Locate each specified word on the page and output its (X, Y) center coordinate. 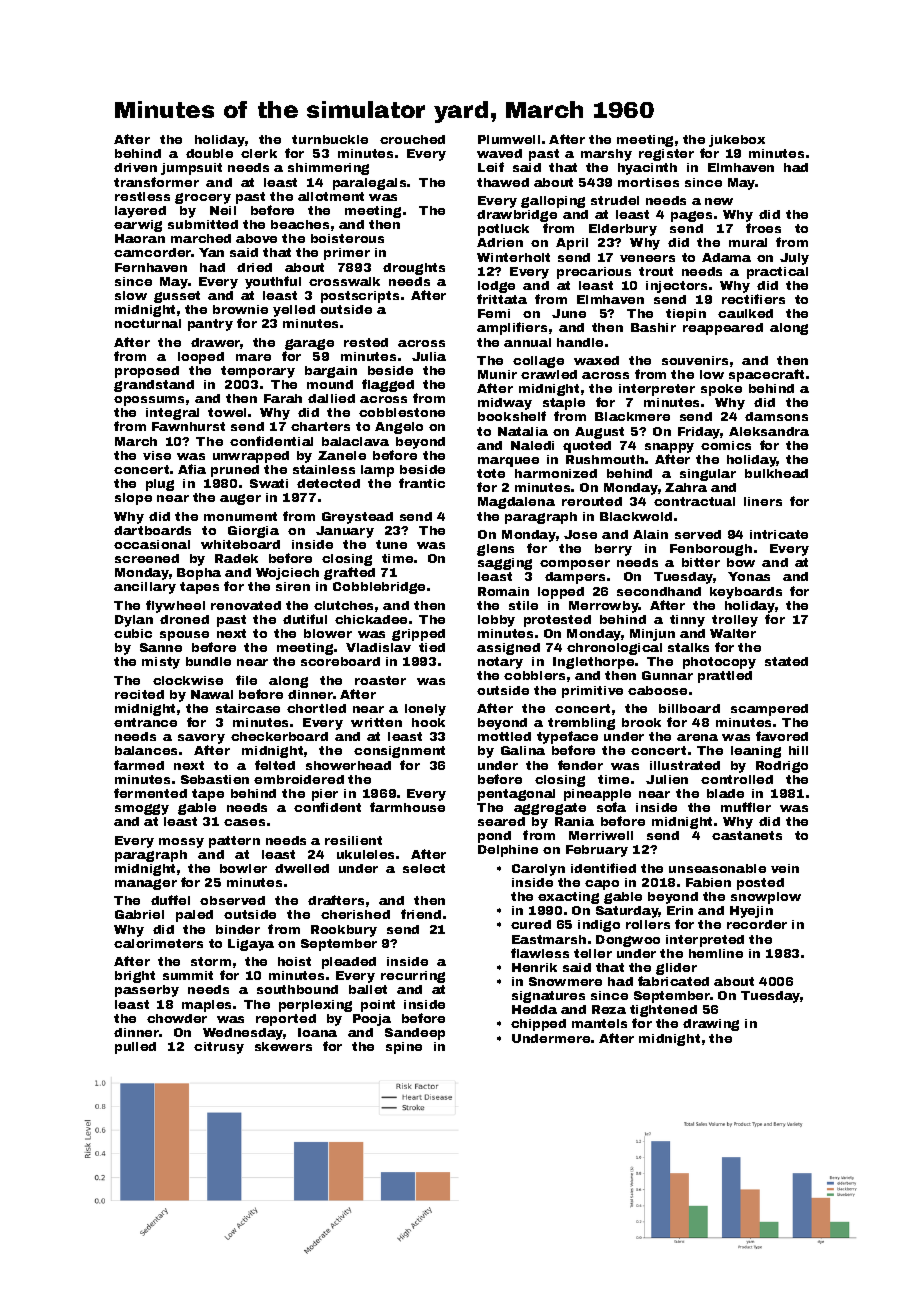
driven (135, 167)
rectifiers (753, 299)
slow (131, 295)
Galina (523, 750)
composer (575, 565)
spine (404, 1048)
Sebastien (215, 779)
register (666, 155)
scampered (769, 710)
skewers (283, 1046)
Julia (429, 356)
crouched (412, 139)
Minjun (652, 635)
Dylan (134, 621)
